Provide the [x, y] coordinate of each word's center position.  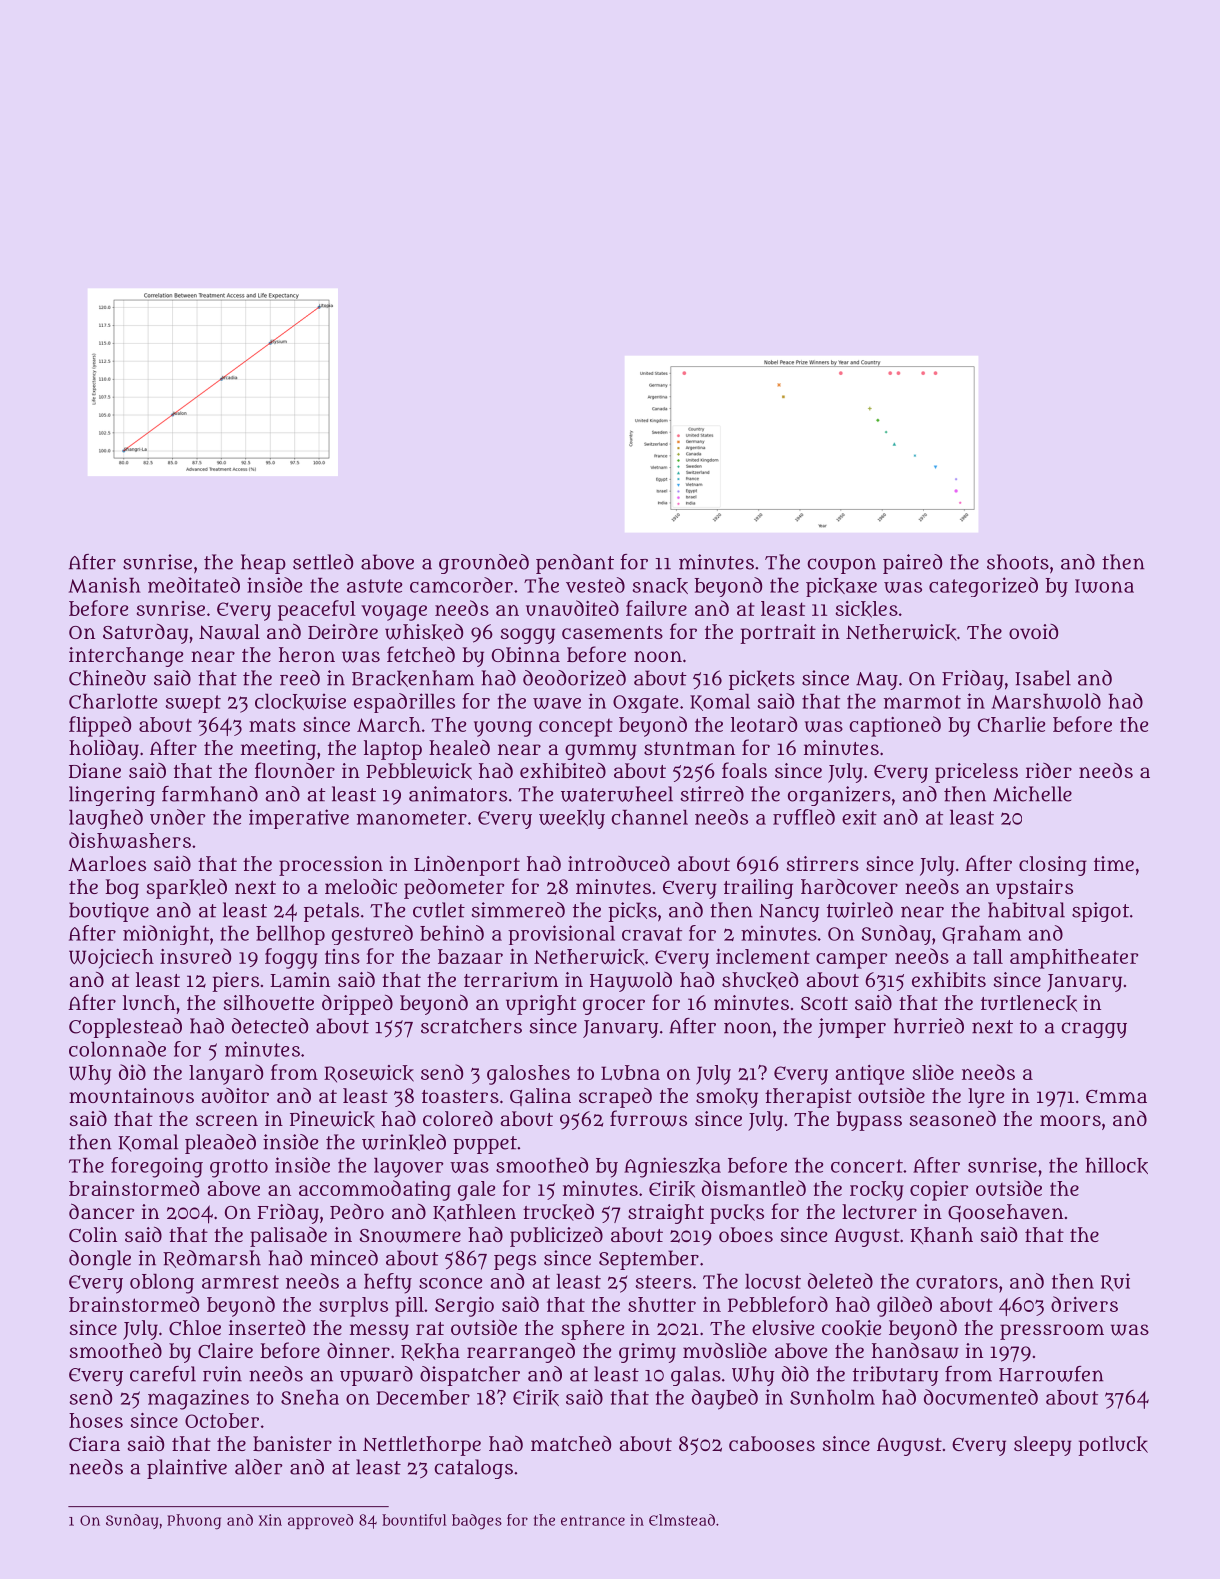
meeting [278, 750]
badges [477, 1522]
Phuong [194, 1522]
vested [595, 585]
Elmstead [682, 1520]
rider [1049, 770]
